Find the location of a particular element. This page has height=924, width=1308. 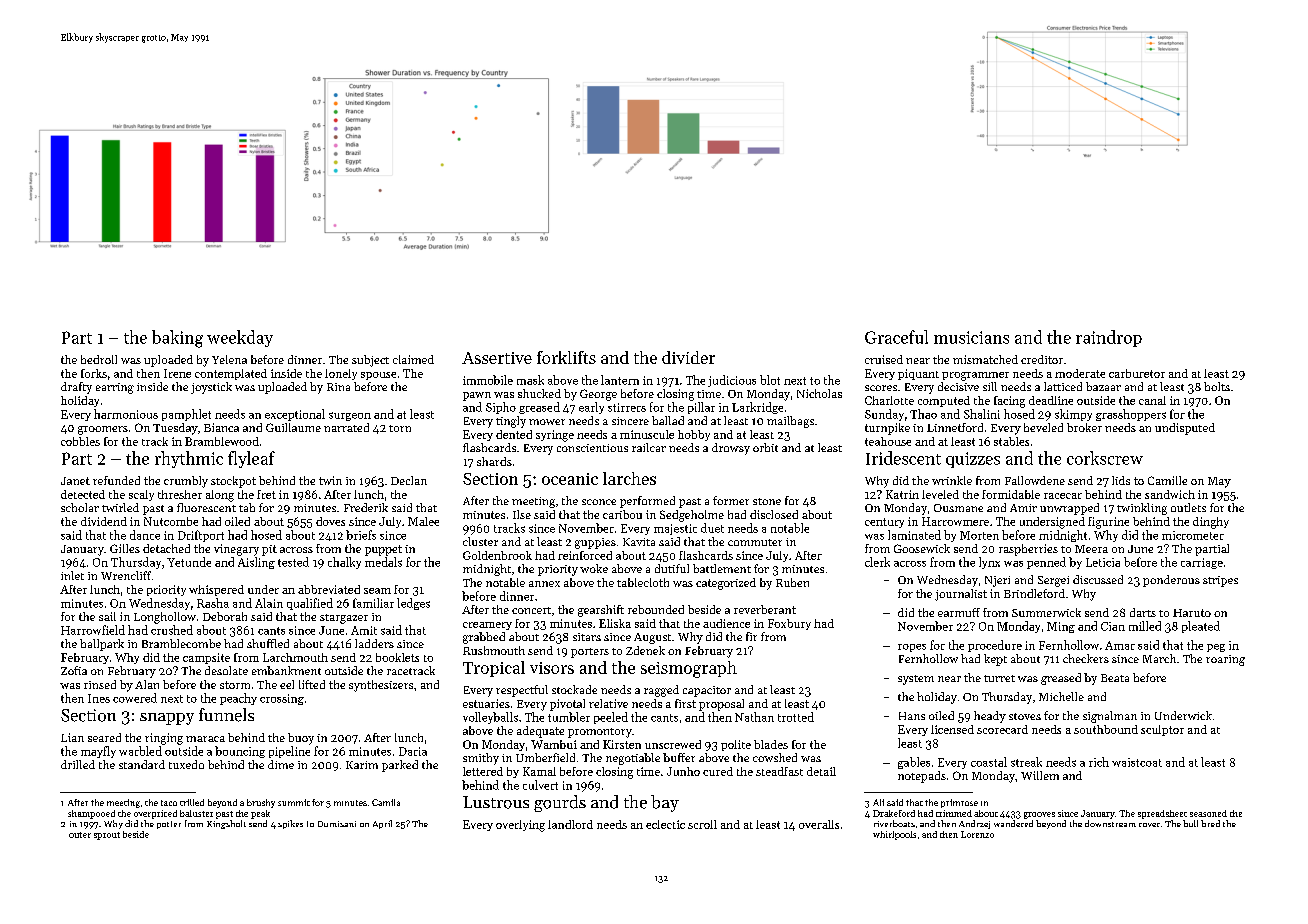

majestic is located at coordinates (675, 529).
